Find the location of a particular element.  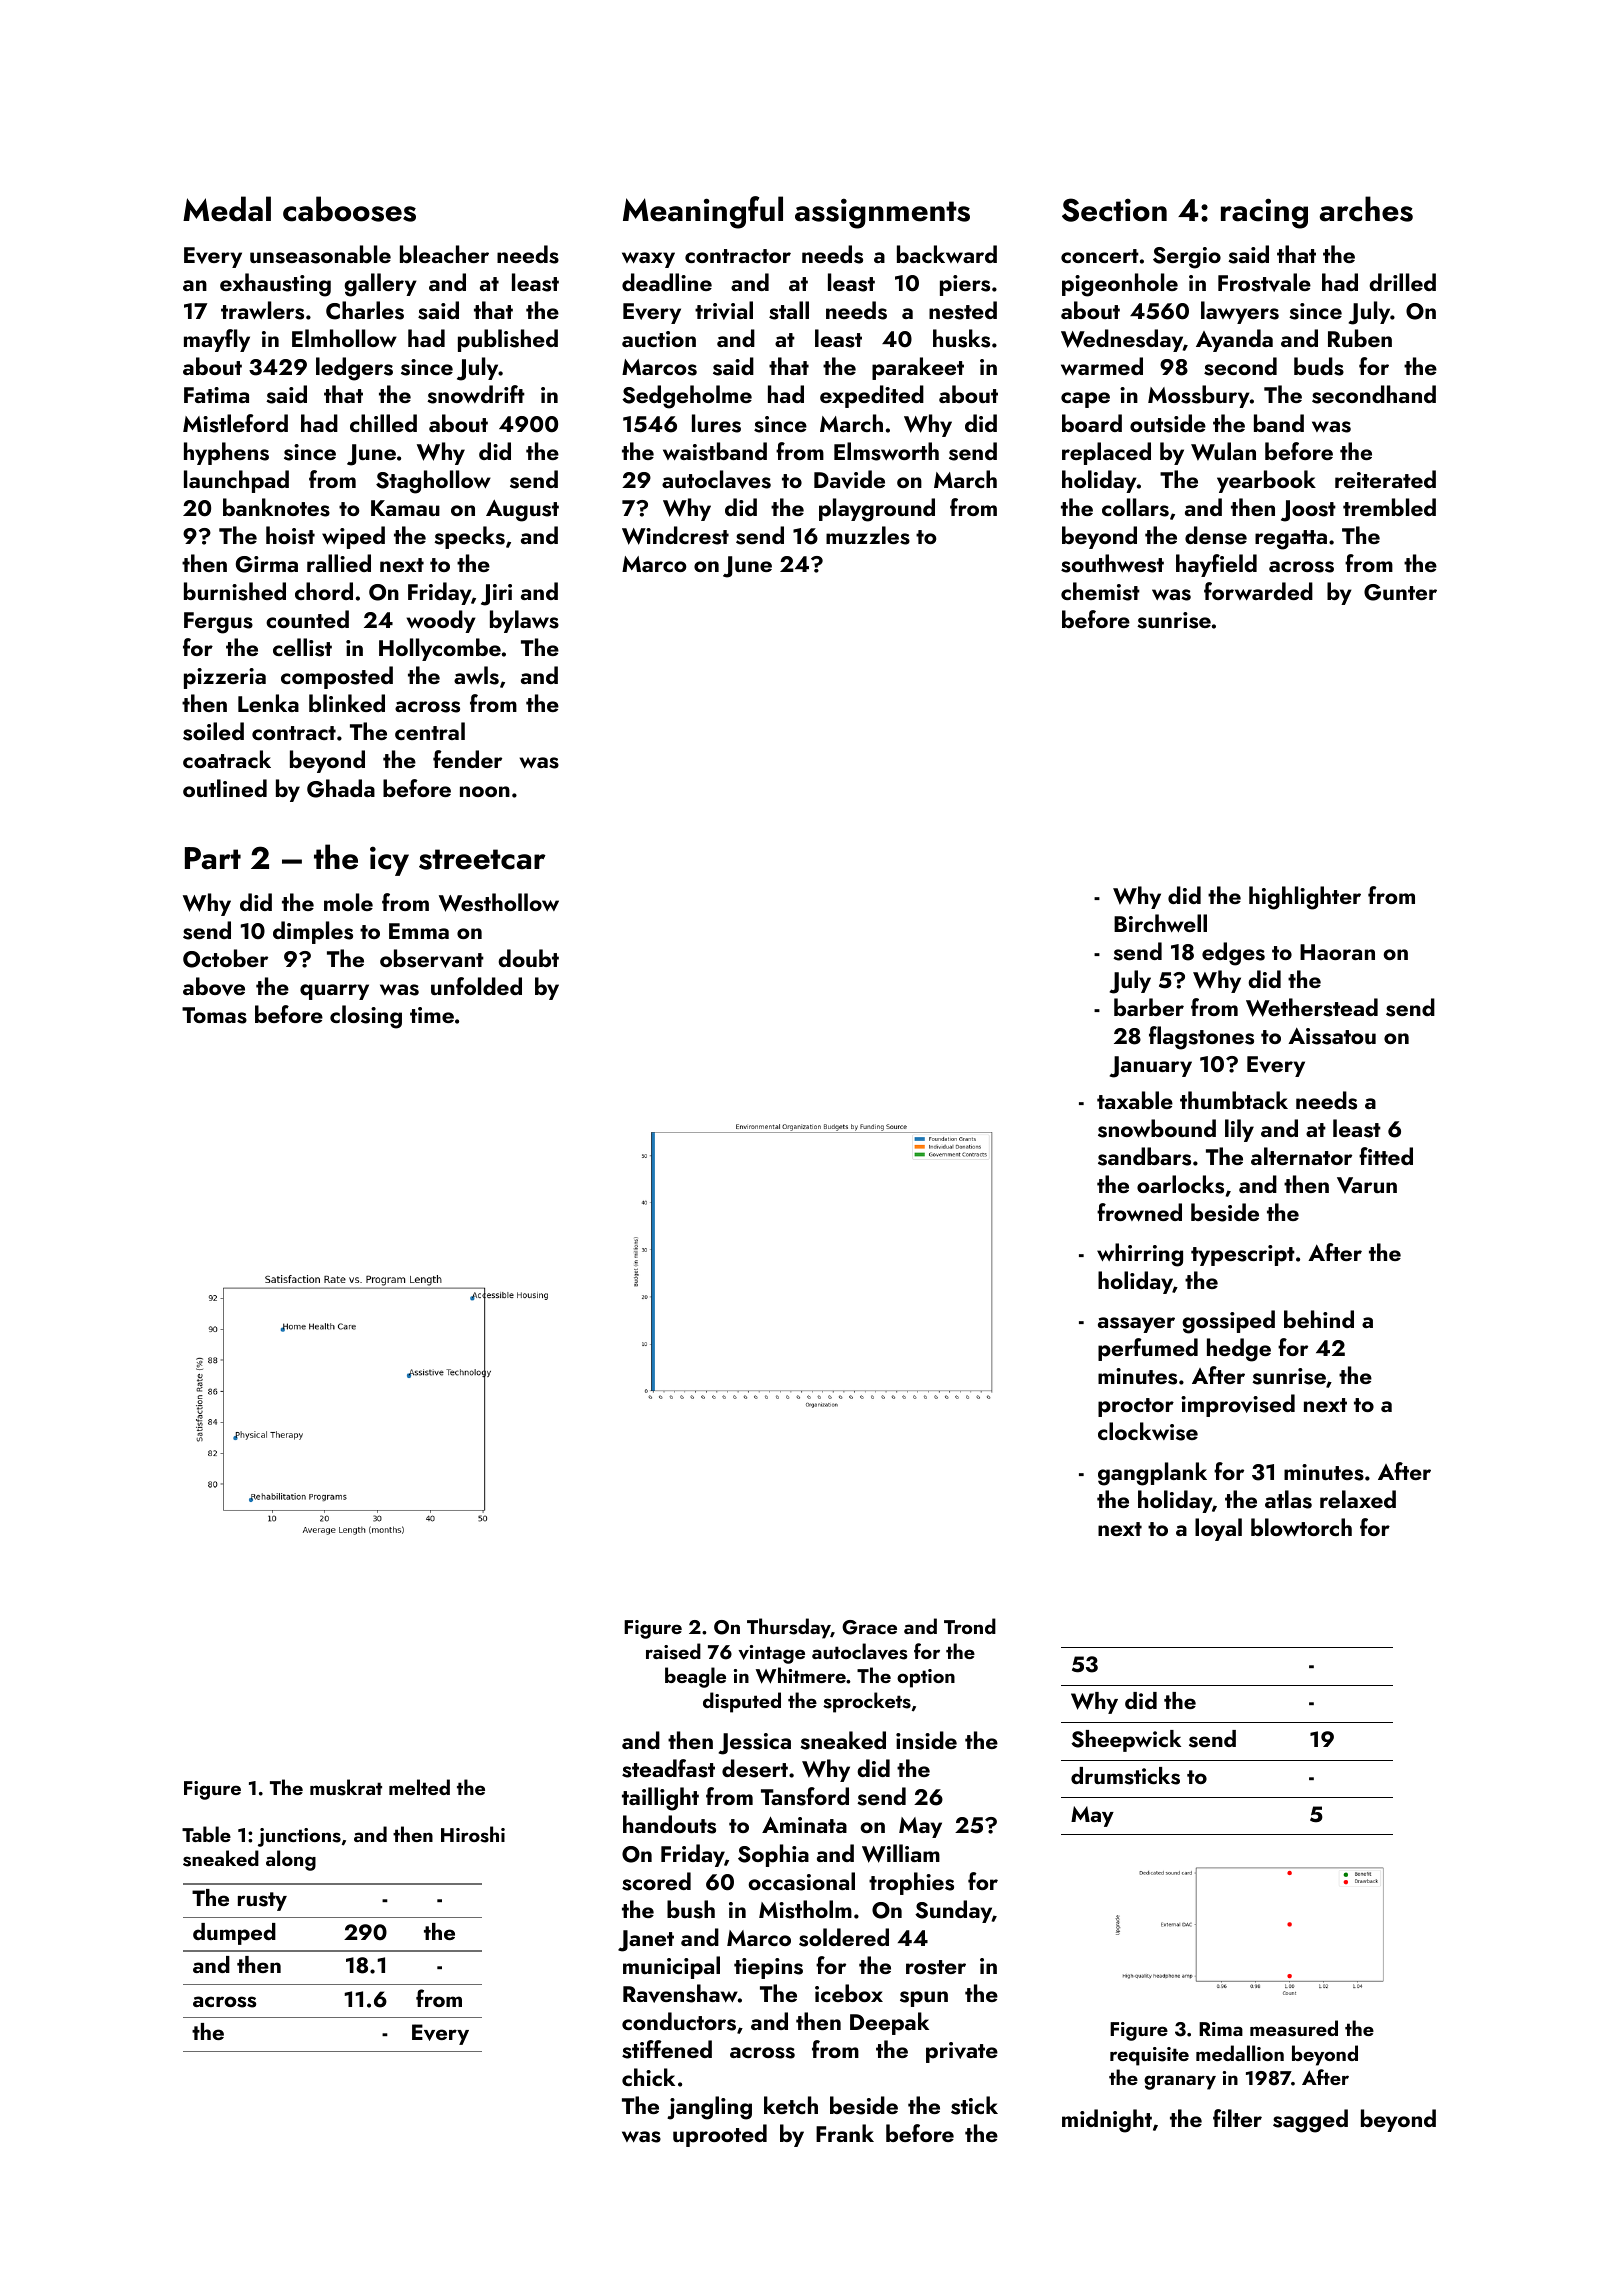

Hiroshi is located at coordinates (473, 1834).
